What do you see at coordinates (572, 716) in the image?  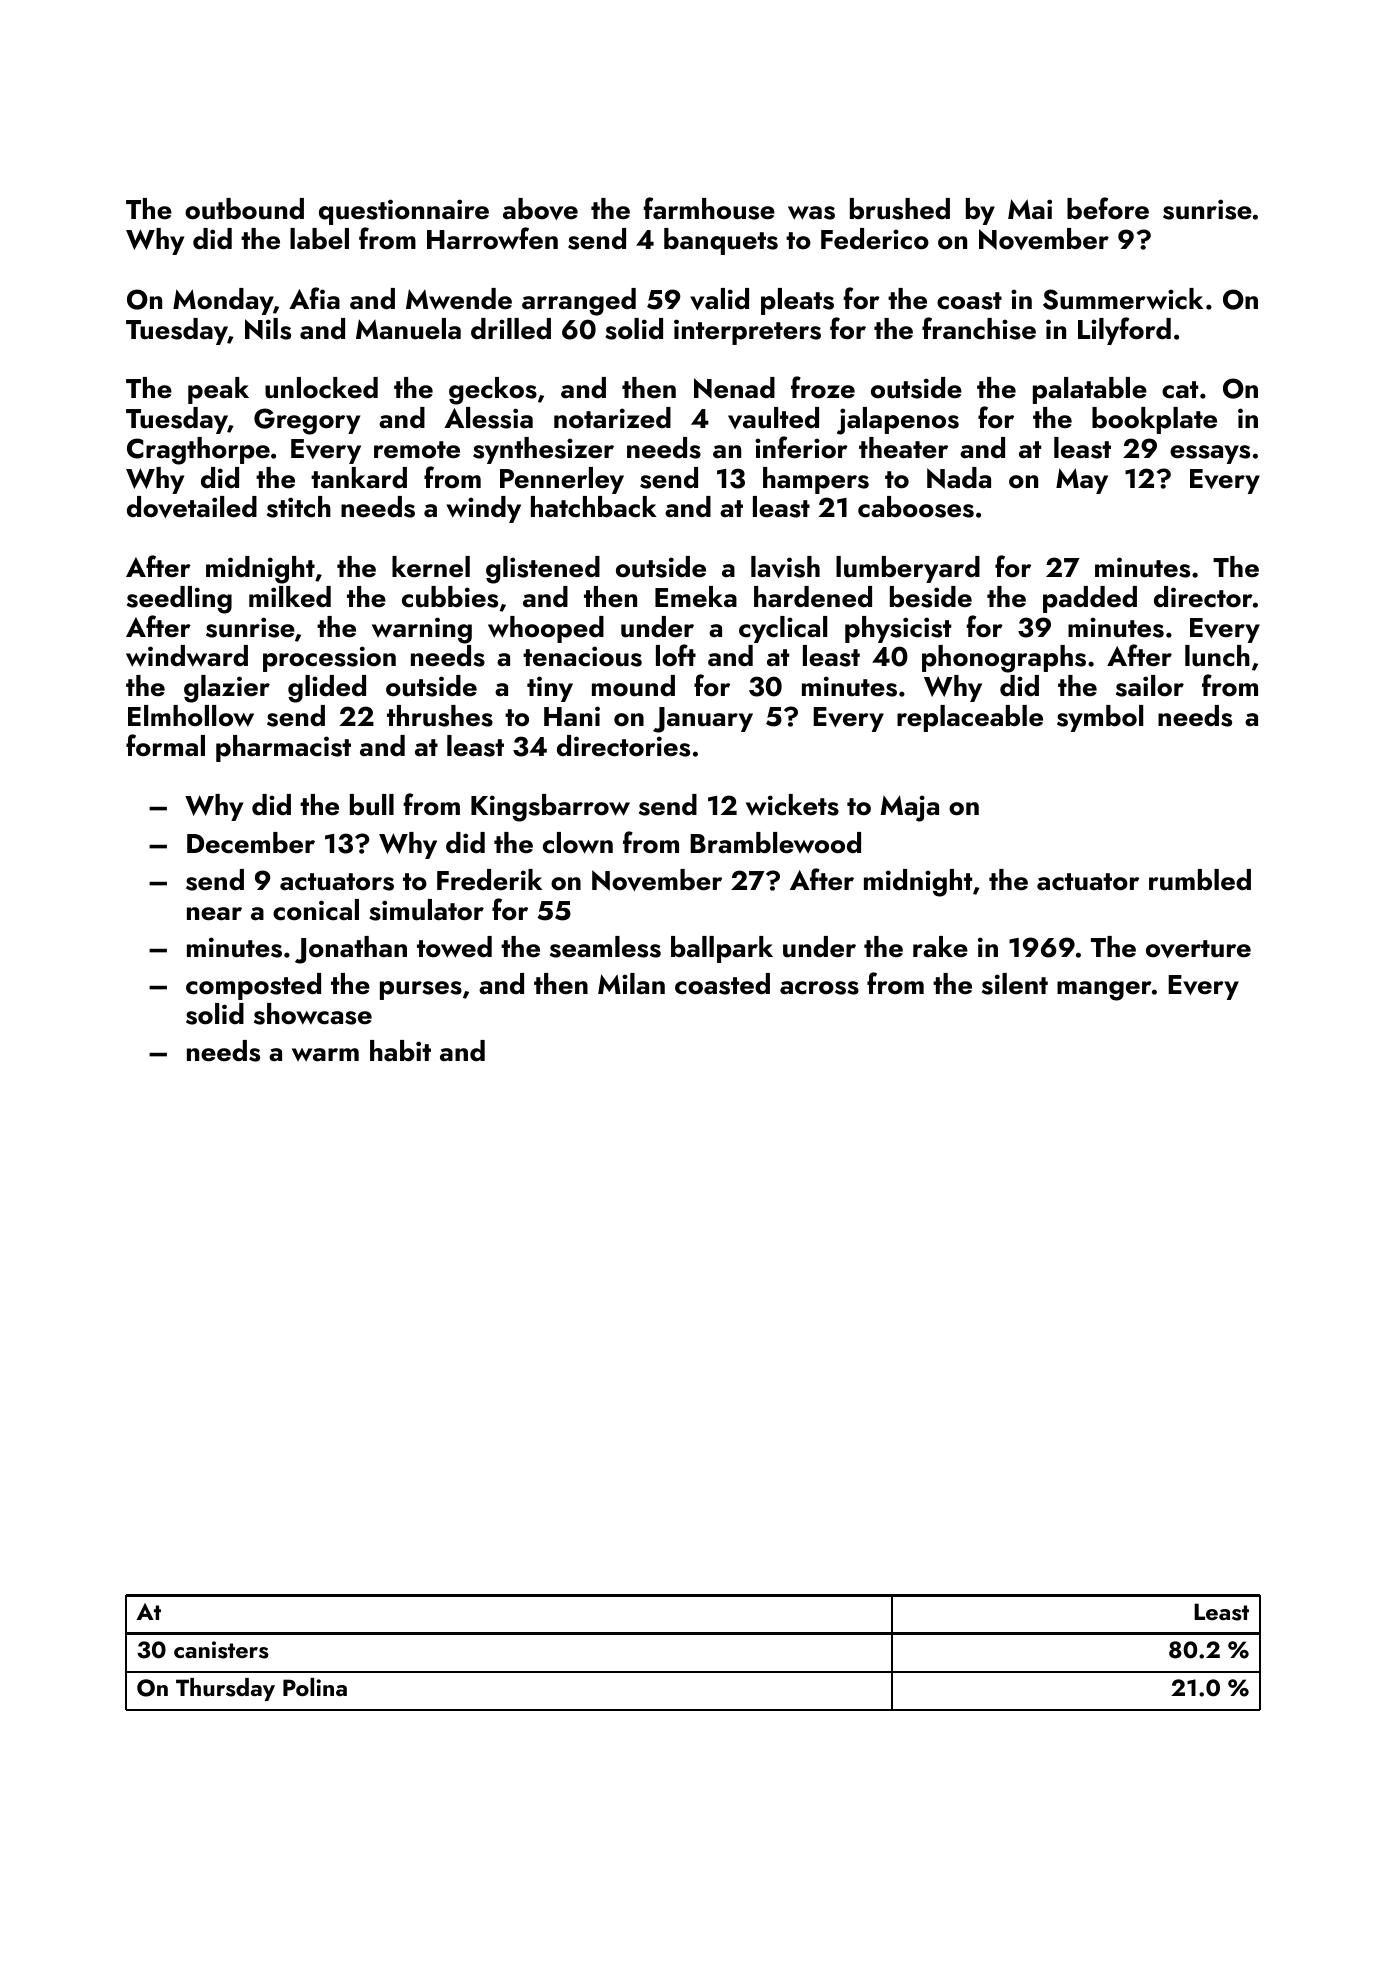 I see `Hani` at bounding box center [572, 716].
